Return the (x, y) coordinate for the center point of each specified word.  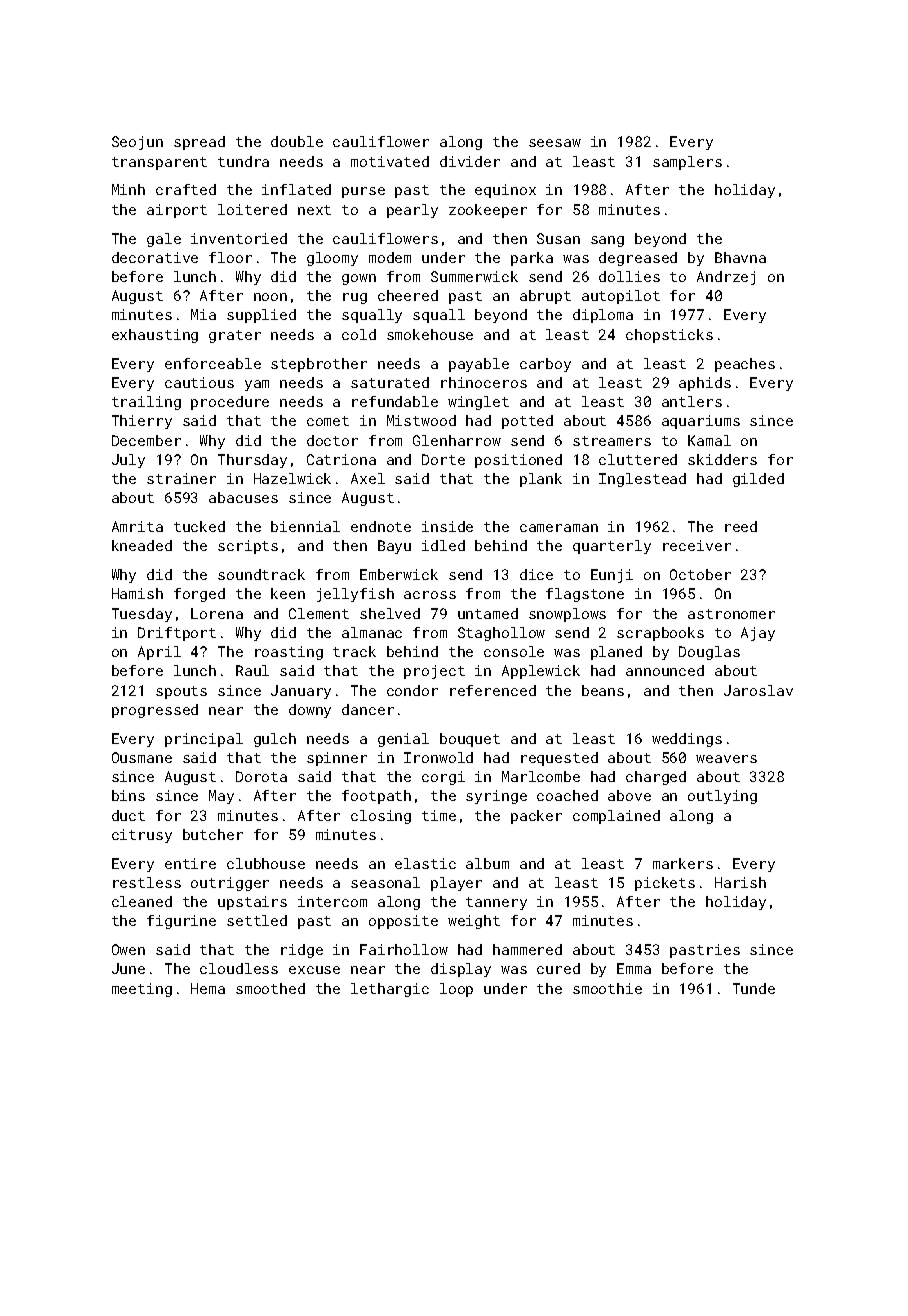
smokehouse (430, 334)
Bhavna (740, 257)
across (430, 595)
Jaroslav (758, 690)
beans (603, 690)
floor (230, 257)
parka (532, 259)
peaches (745, 365)
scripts (248, 547)
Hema (208, 988)
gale (164, 240)
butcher (213, 834)
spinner (337, 759)
